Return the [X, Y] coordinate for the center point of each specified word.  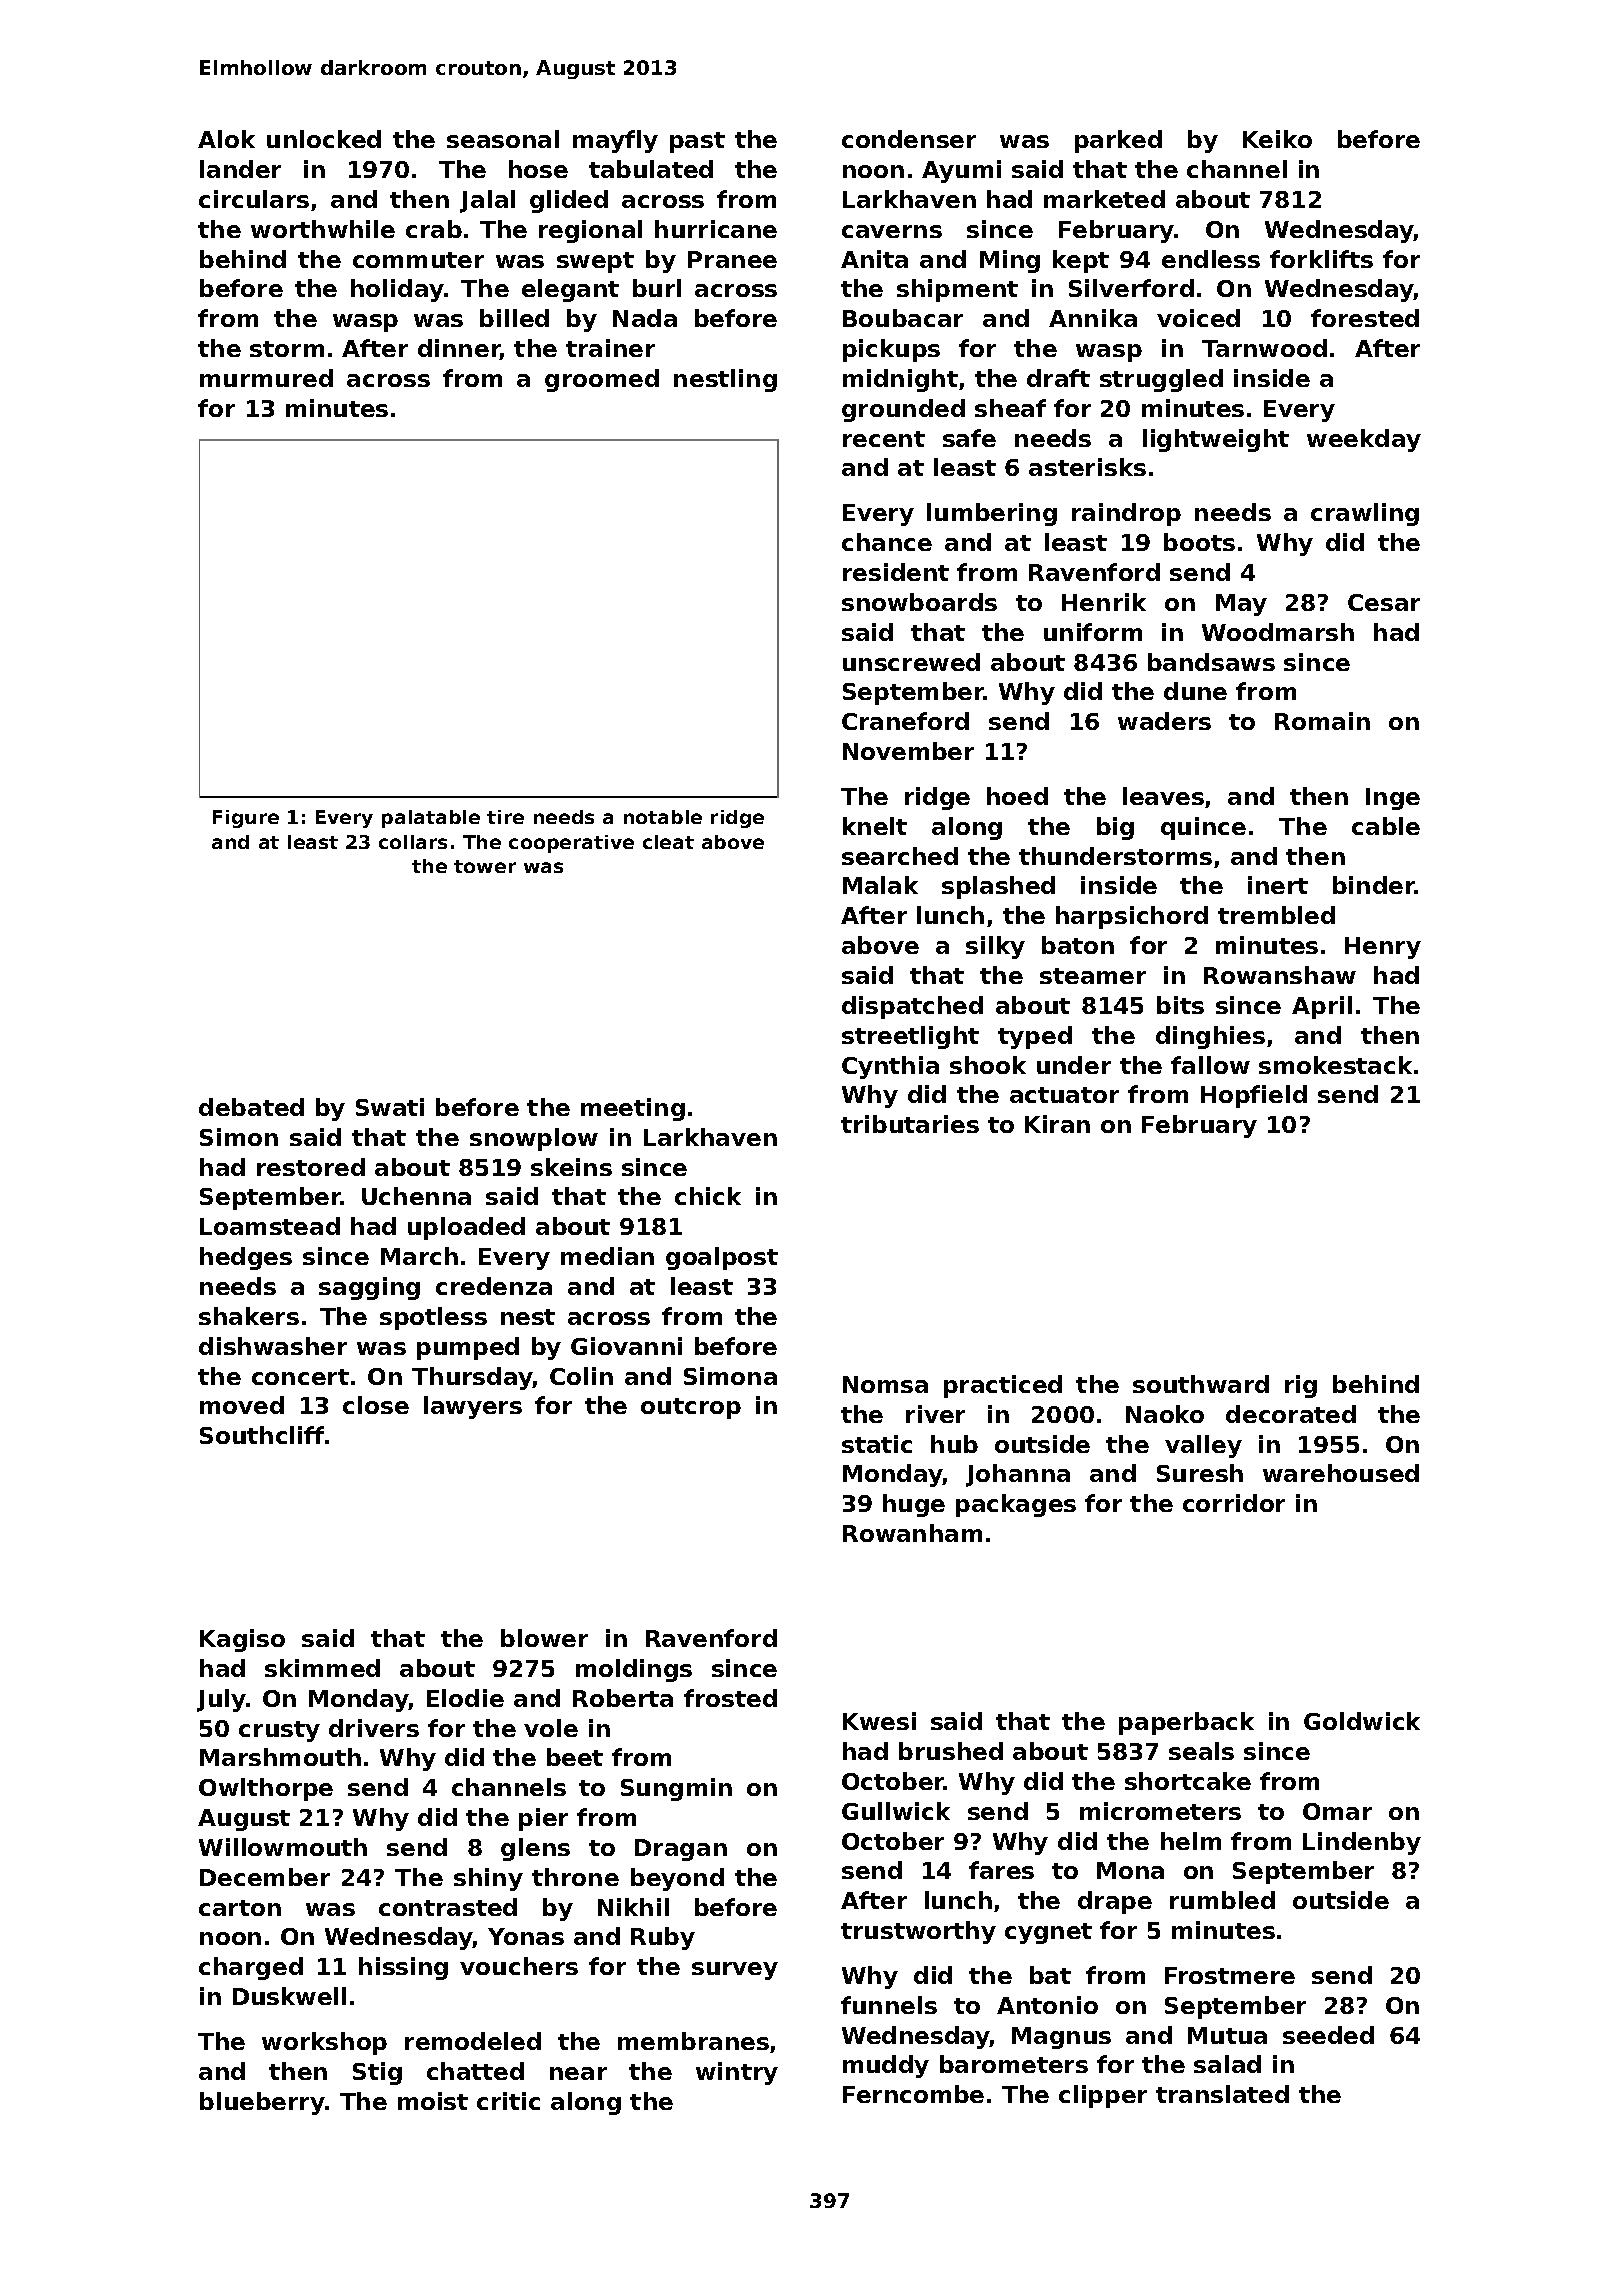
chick [708, 1196]
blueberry [262, 2103]
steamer [1093, 976]
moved [242, 1405]
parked [1118, 141]
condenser [909, 139]
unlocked [324, 139]
